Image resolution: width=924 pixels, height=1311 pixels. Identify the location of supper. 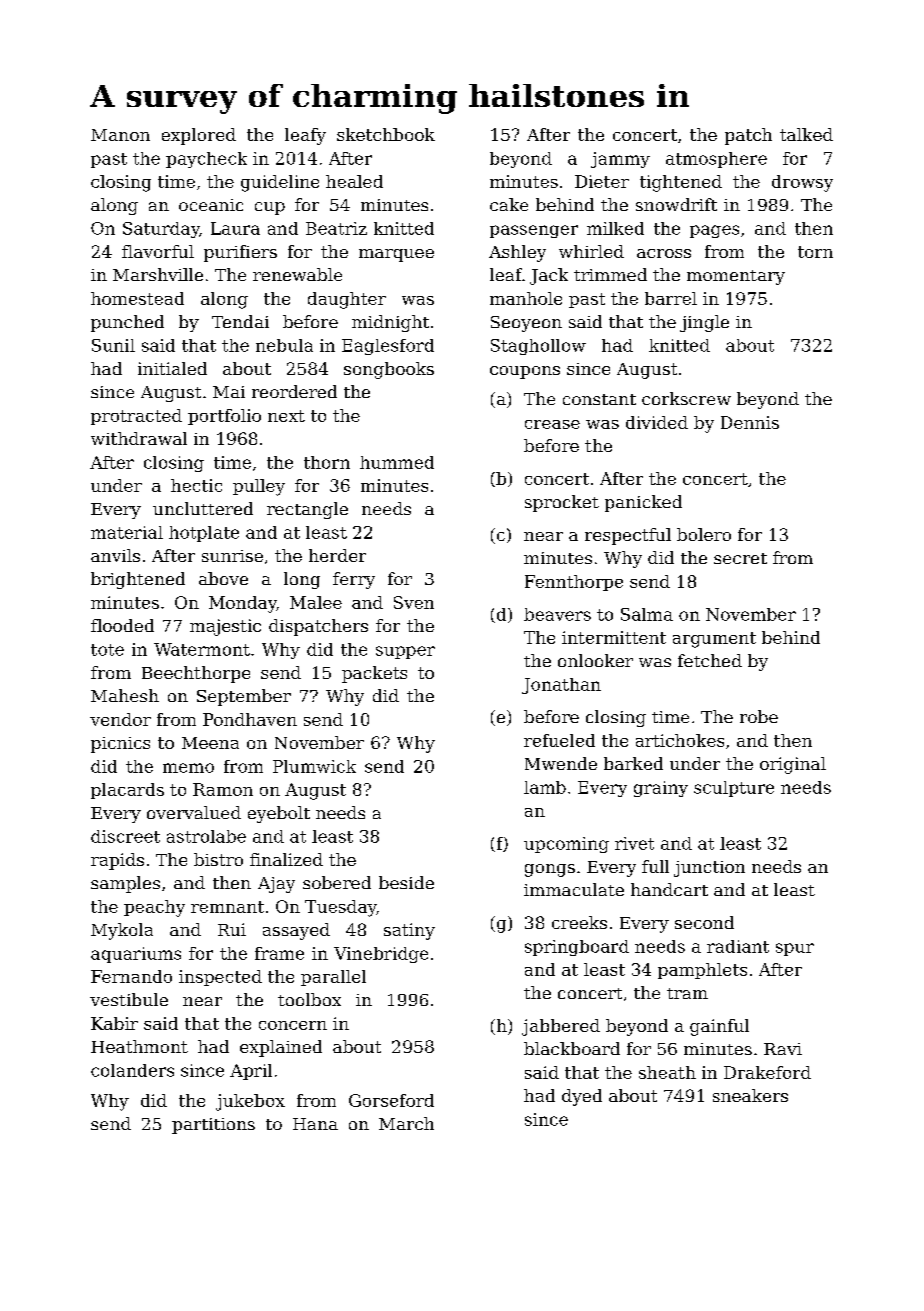
(405, 652).
